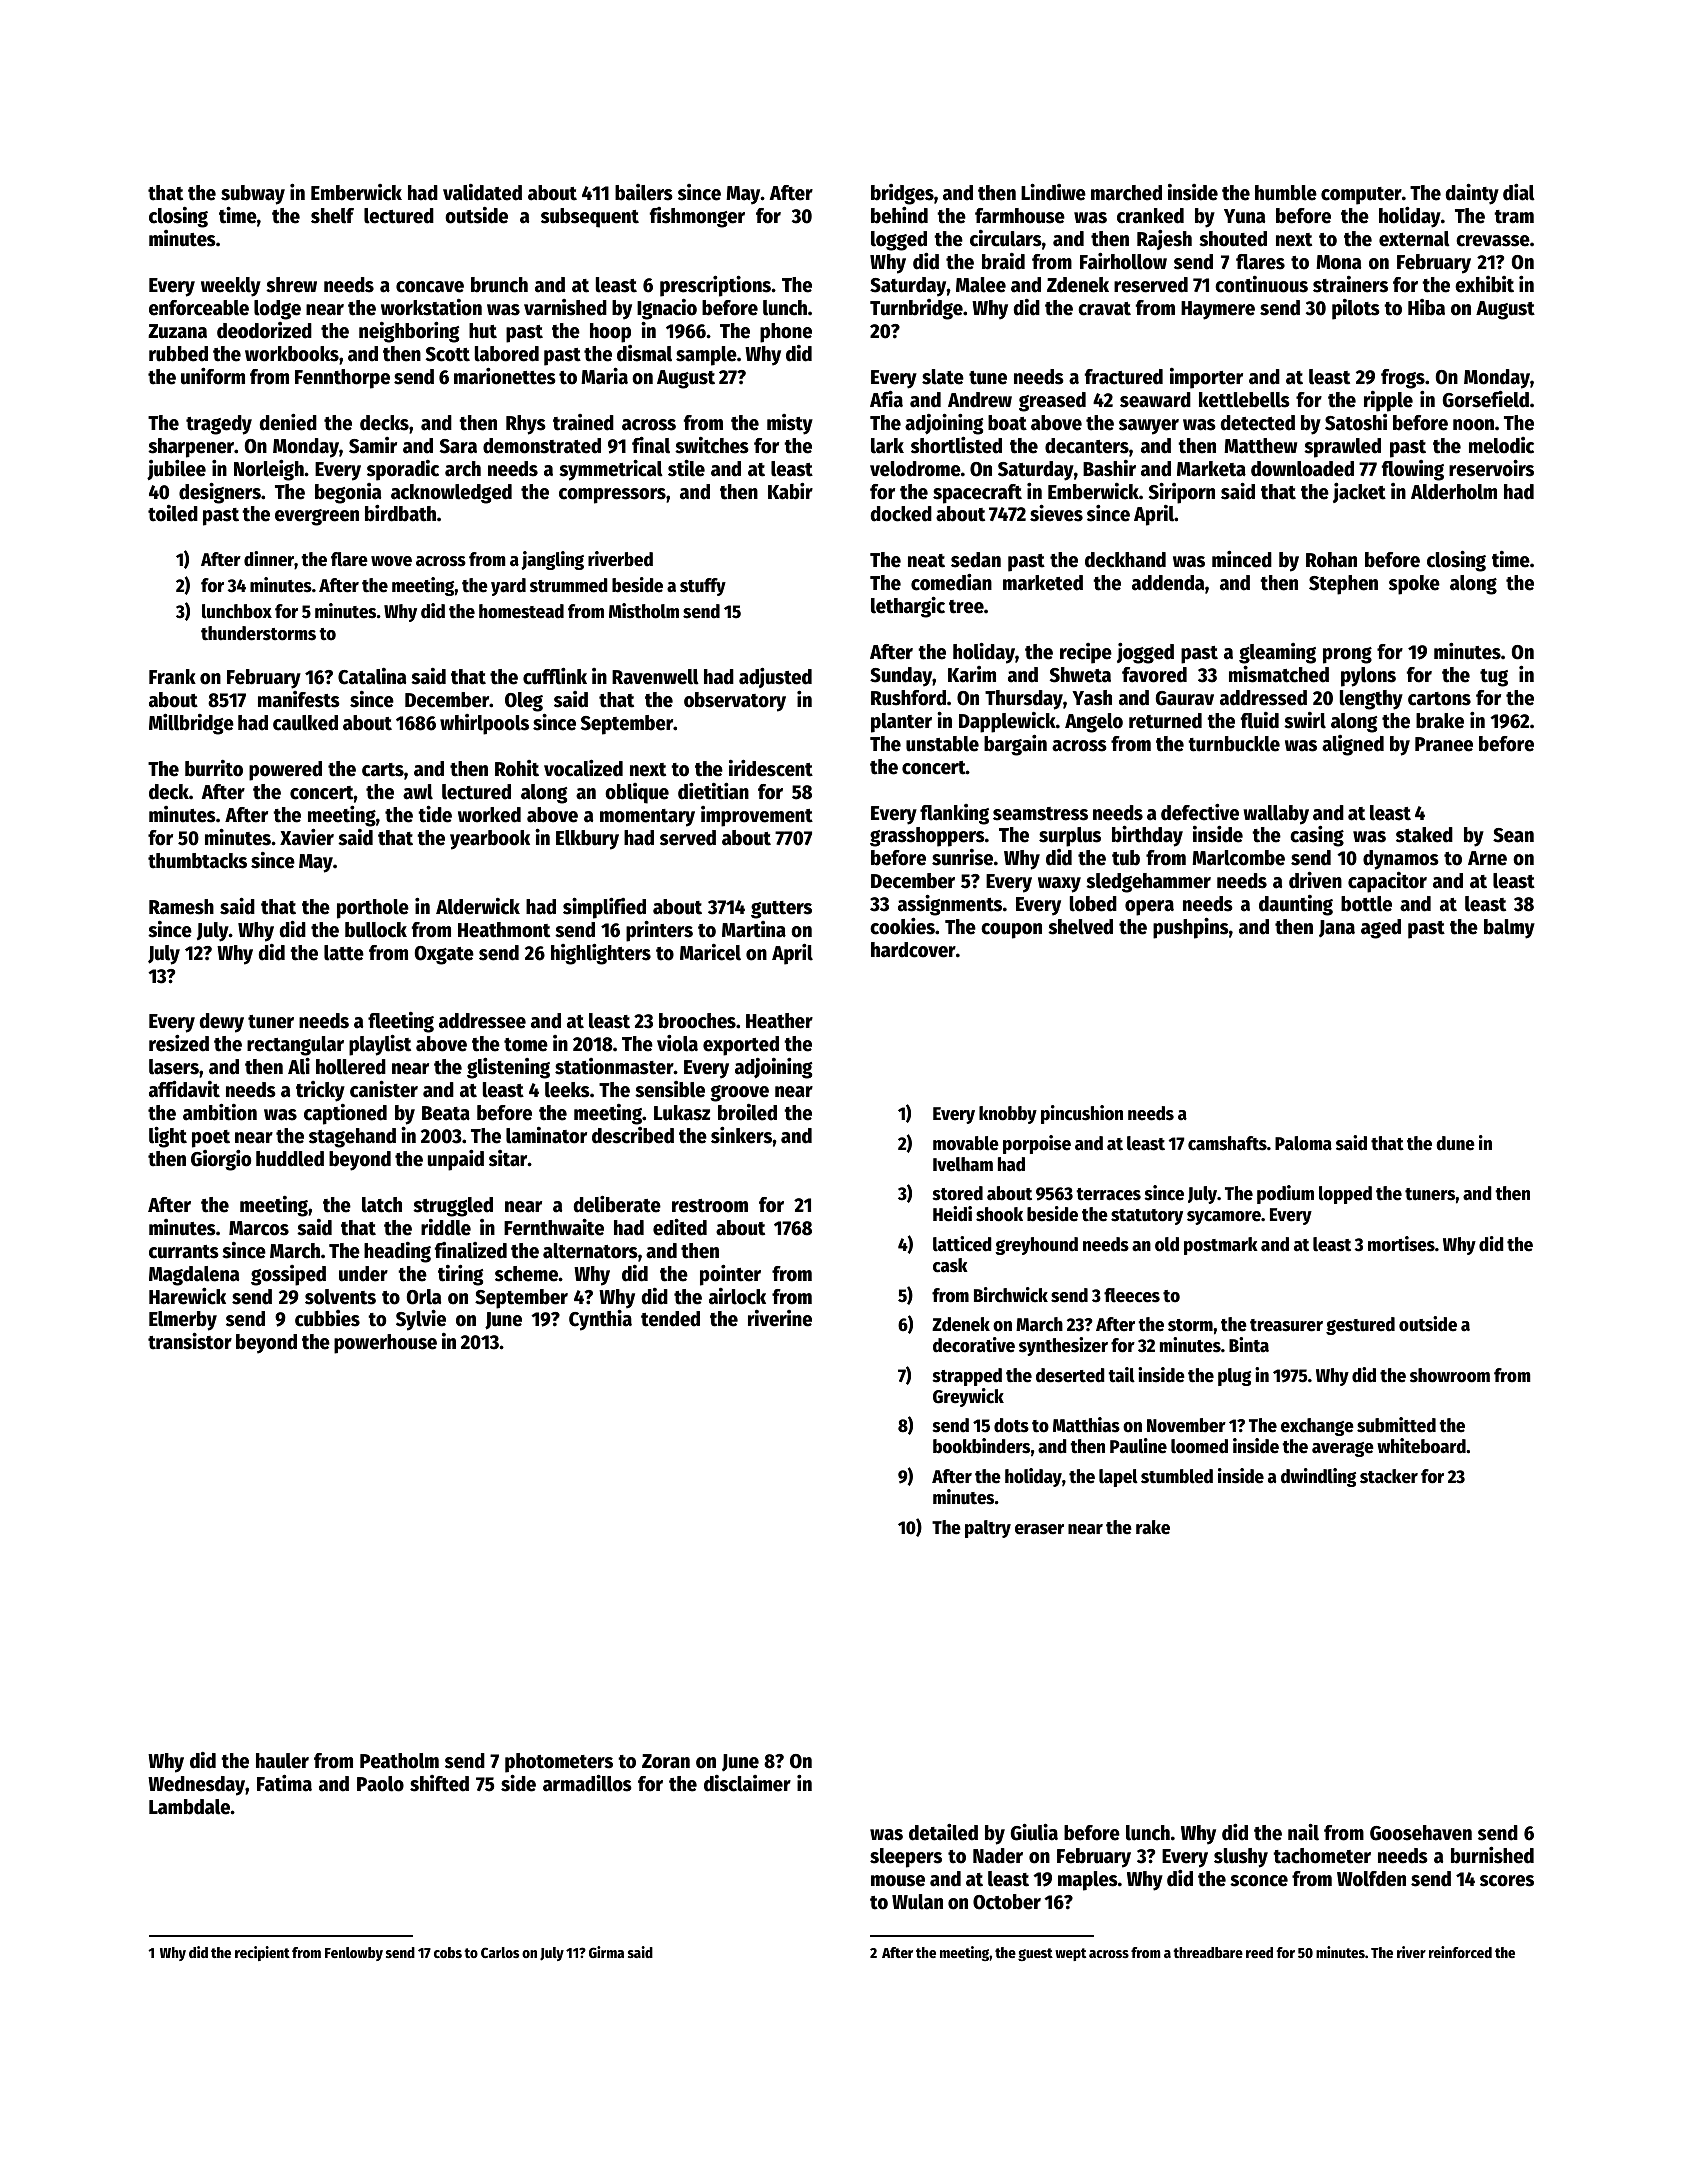 This image has width=1683, height=2178. Describe the element at coordinates (221, 1160) in the image. I see `Giorgio` at that location.
